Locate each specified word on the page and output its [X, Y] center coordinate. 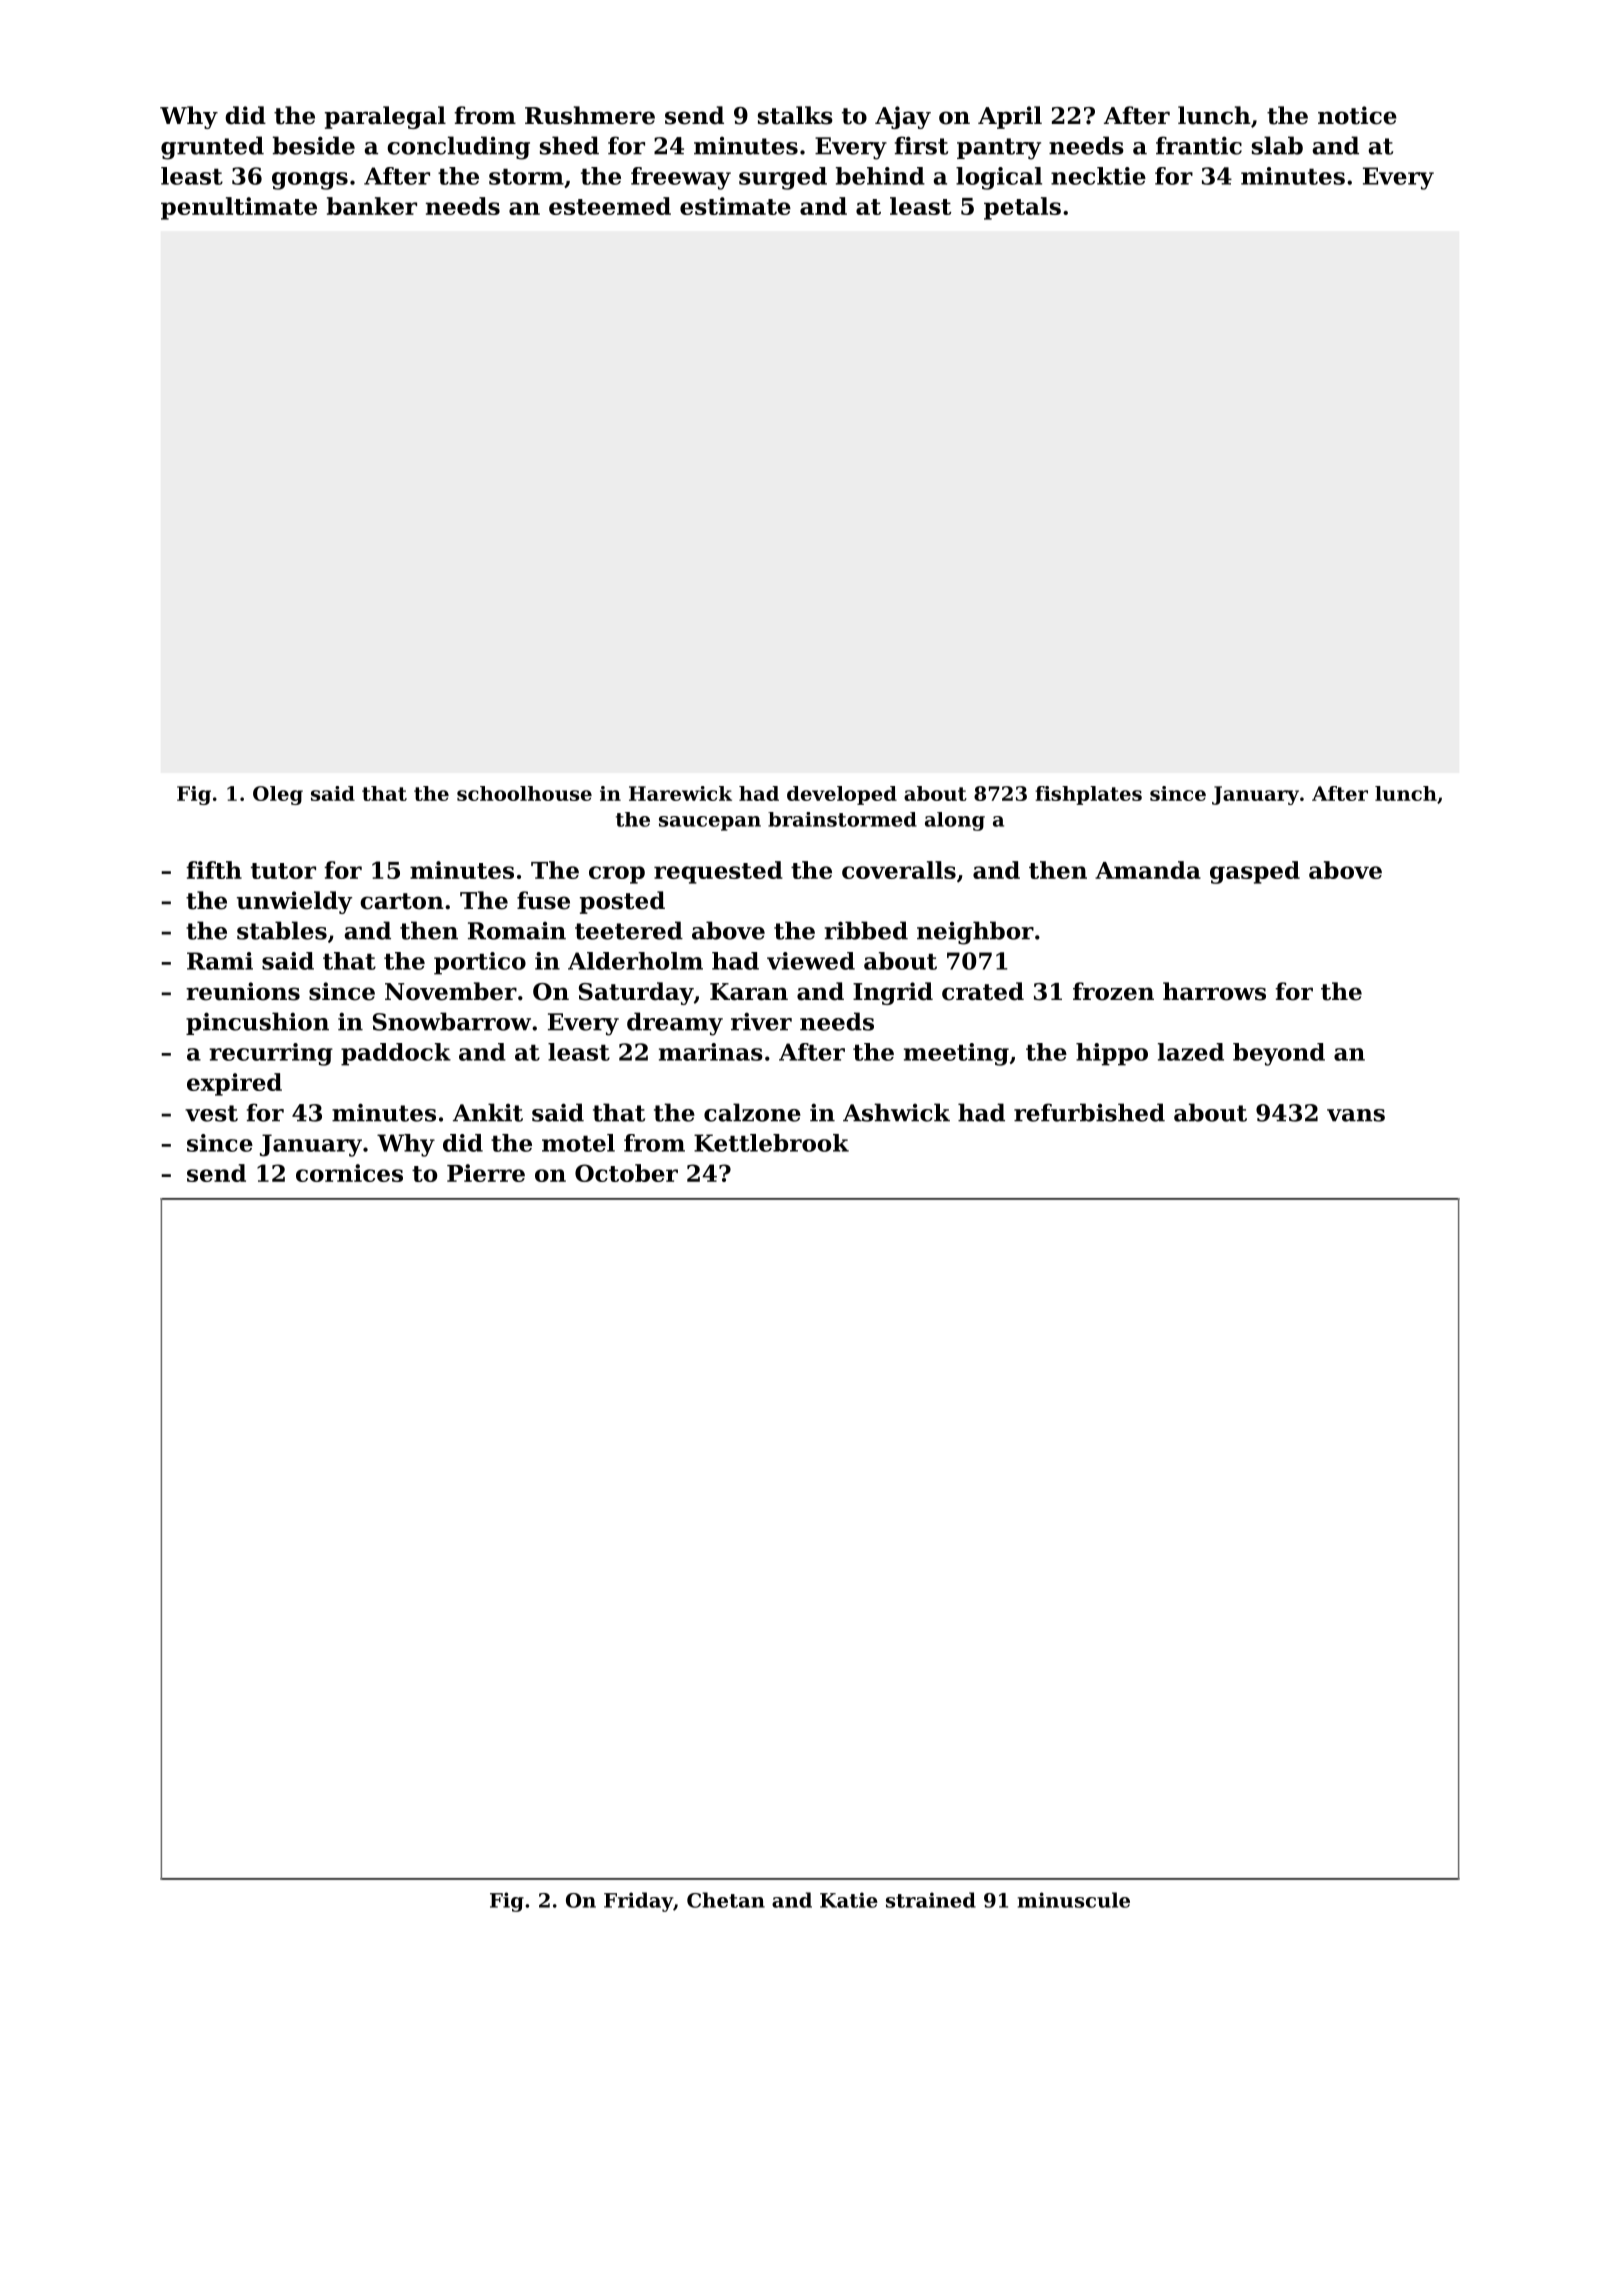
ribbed [866, 930]
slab [1277, 145]
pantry [999, 149]
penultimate [239, 208]
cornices [349, 1173]
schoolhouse [524, 793]
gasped [1255, 872]
